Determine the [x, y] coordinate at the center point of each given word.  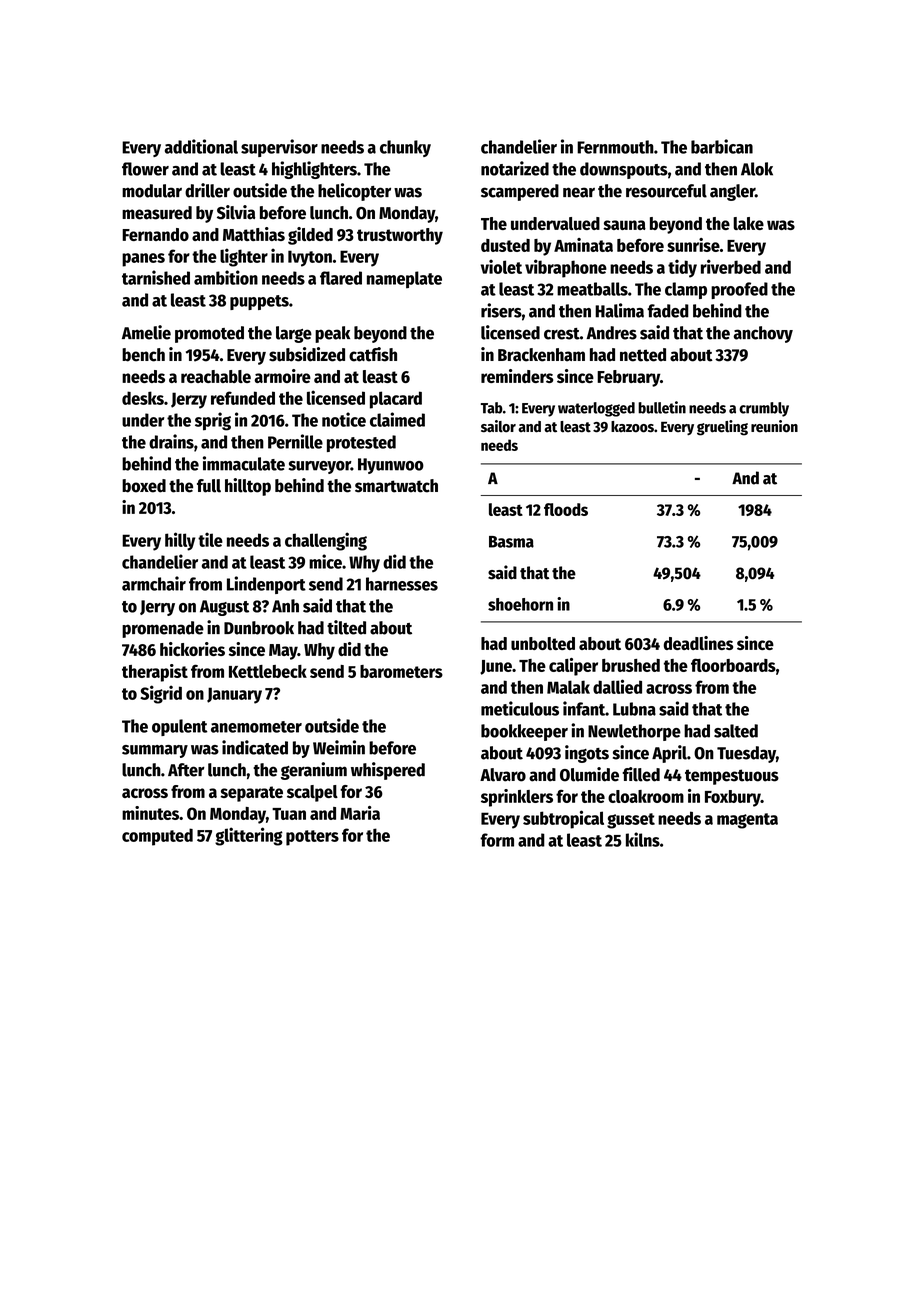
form [497, 840]
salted [736, 731]
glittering [249, 836]
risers [501, 310]
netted [643, 355]
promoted [209, 334]
